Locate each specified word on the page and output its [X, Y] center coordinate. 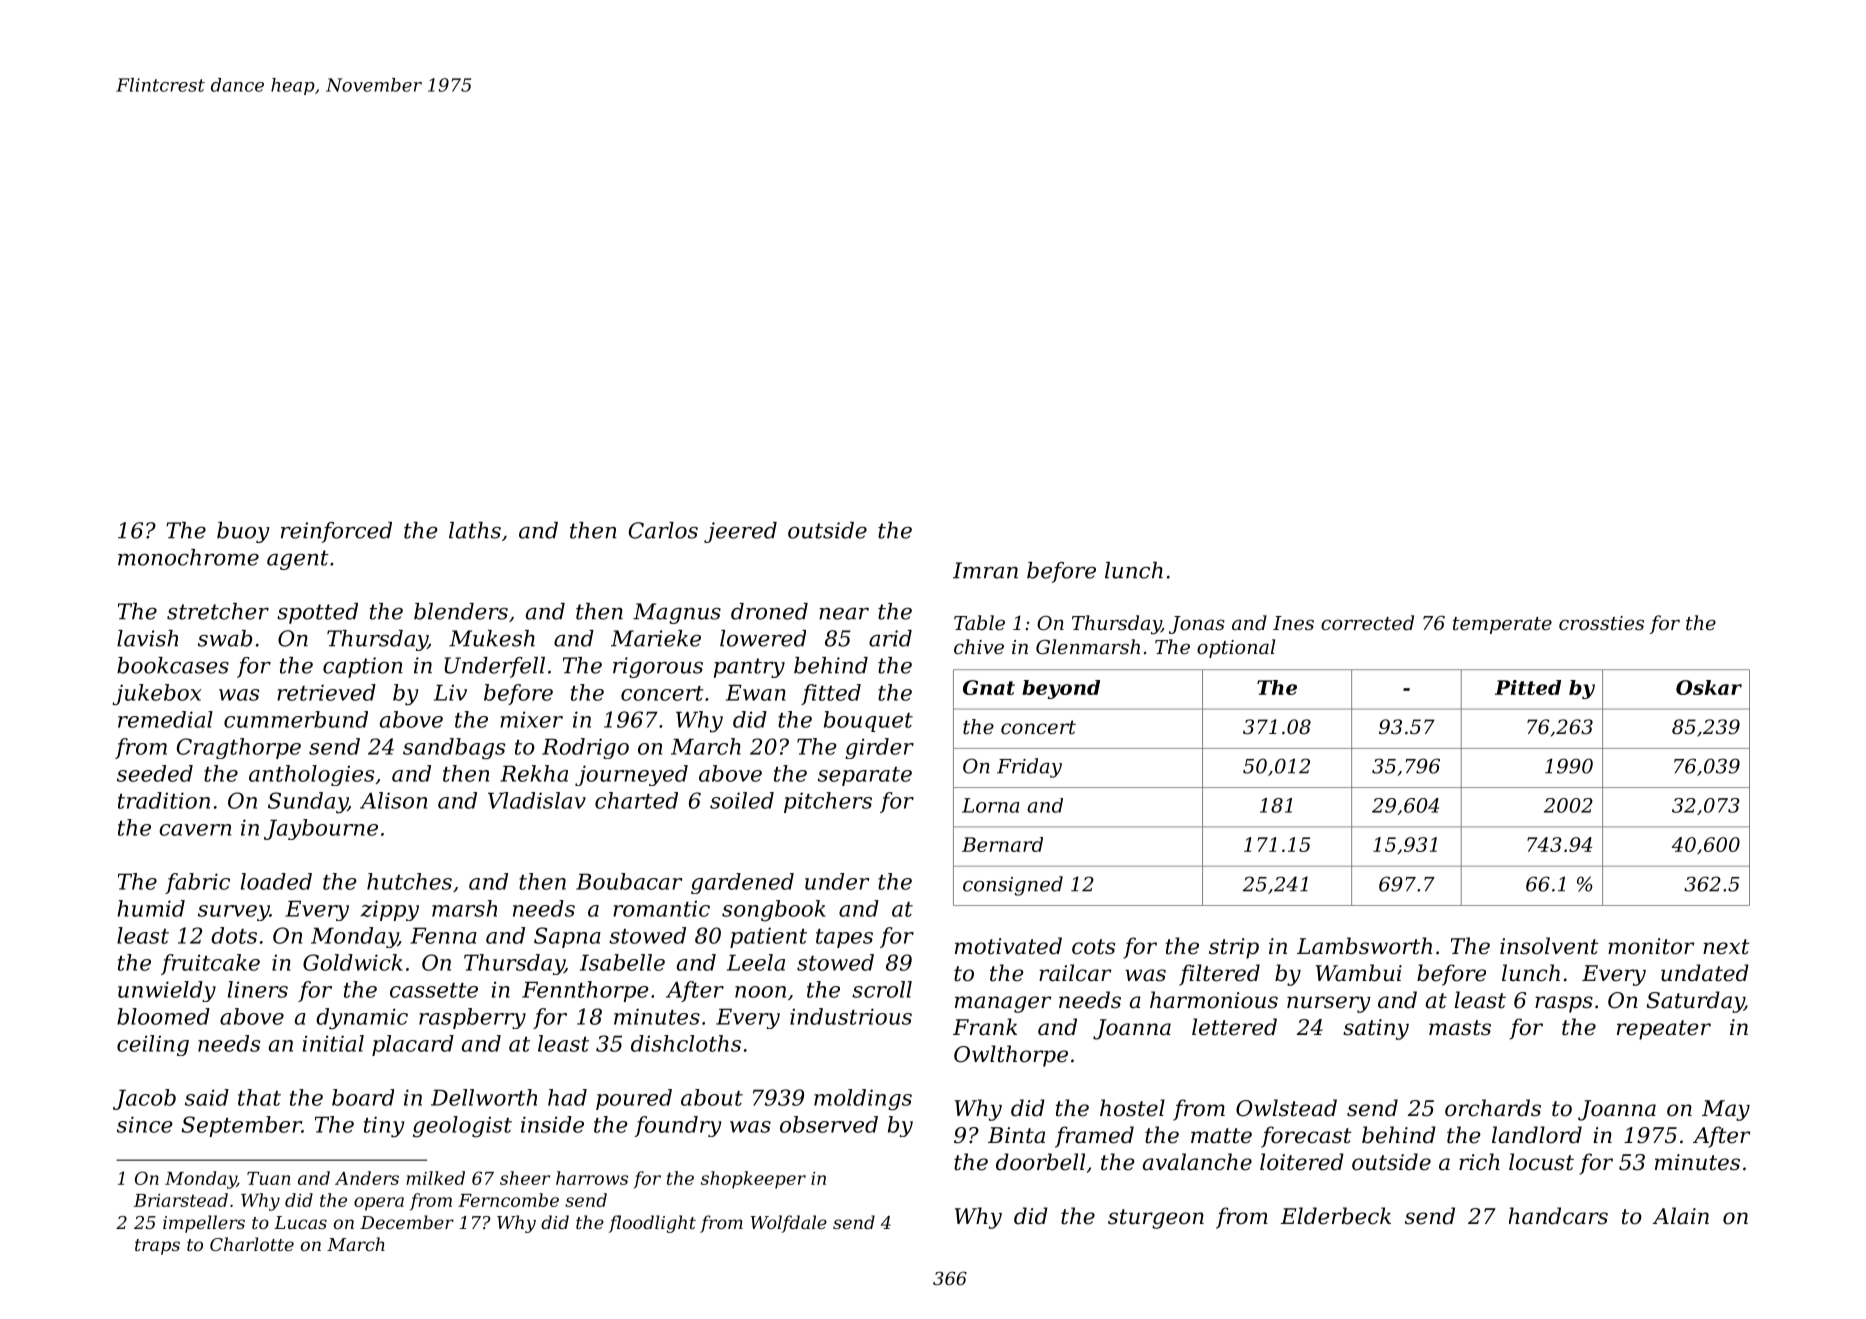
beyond [1061, 689]
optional [1236, 648]
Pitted [1528, 687]
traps [157, 1247]
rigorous [658, 667]
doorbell [1040, 1162]
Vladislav [537, 800]
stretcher [218, 611]
